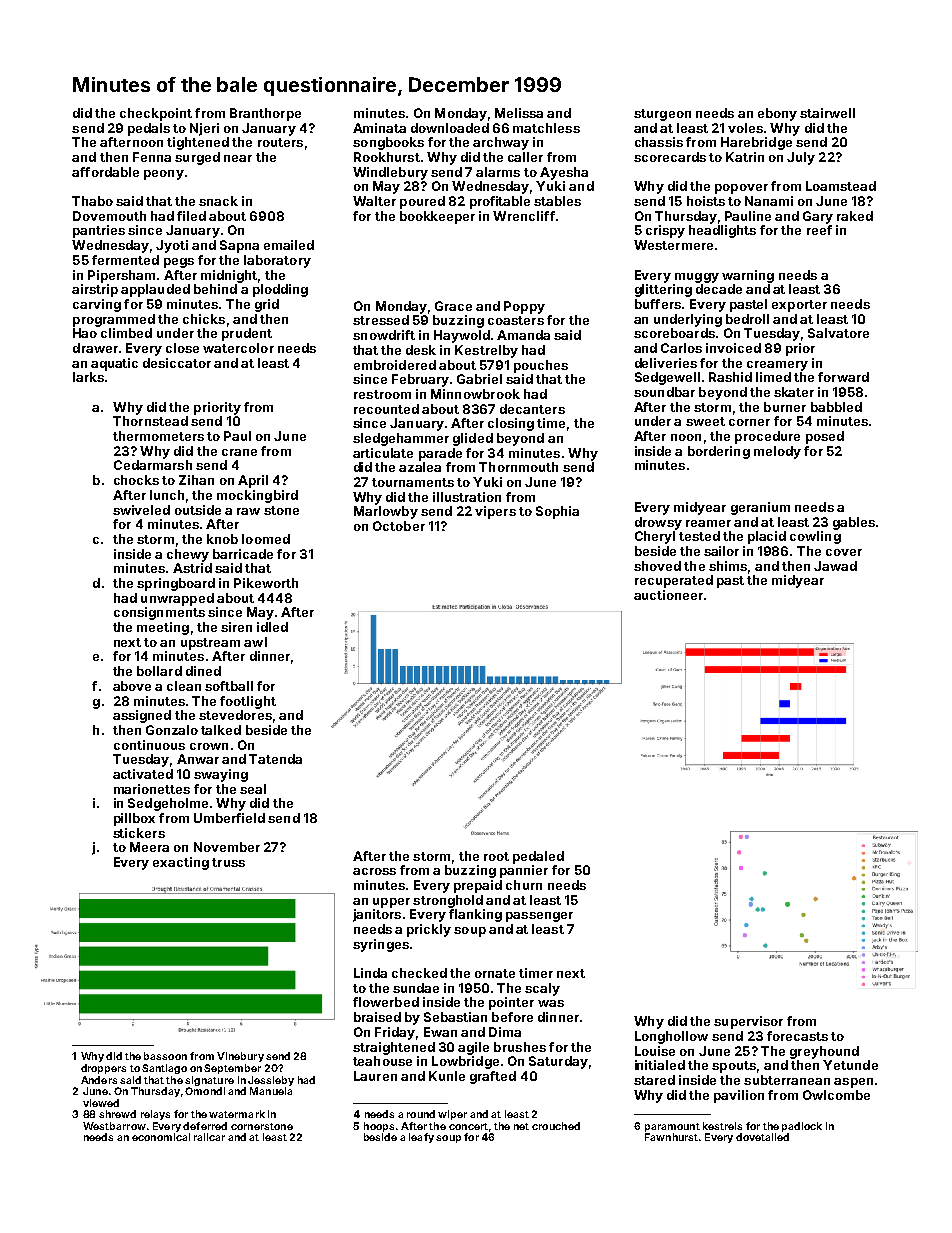 The height and width of the screenshot is (1233, 952). I want to click on across, so click(374, 871).
